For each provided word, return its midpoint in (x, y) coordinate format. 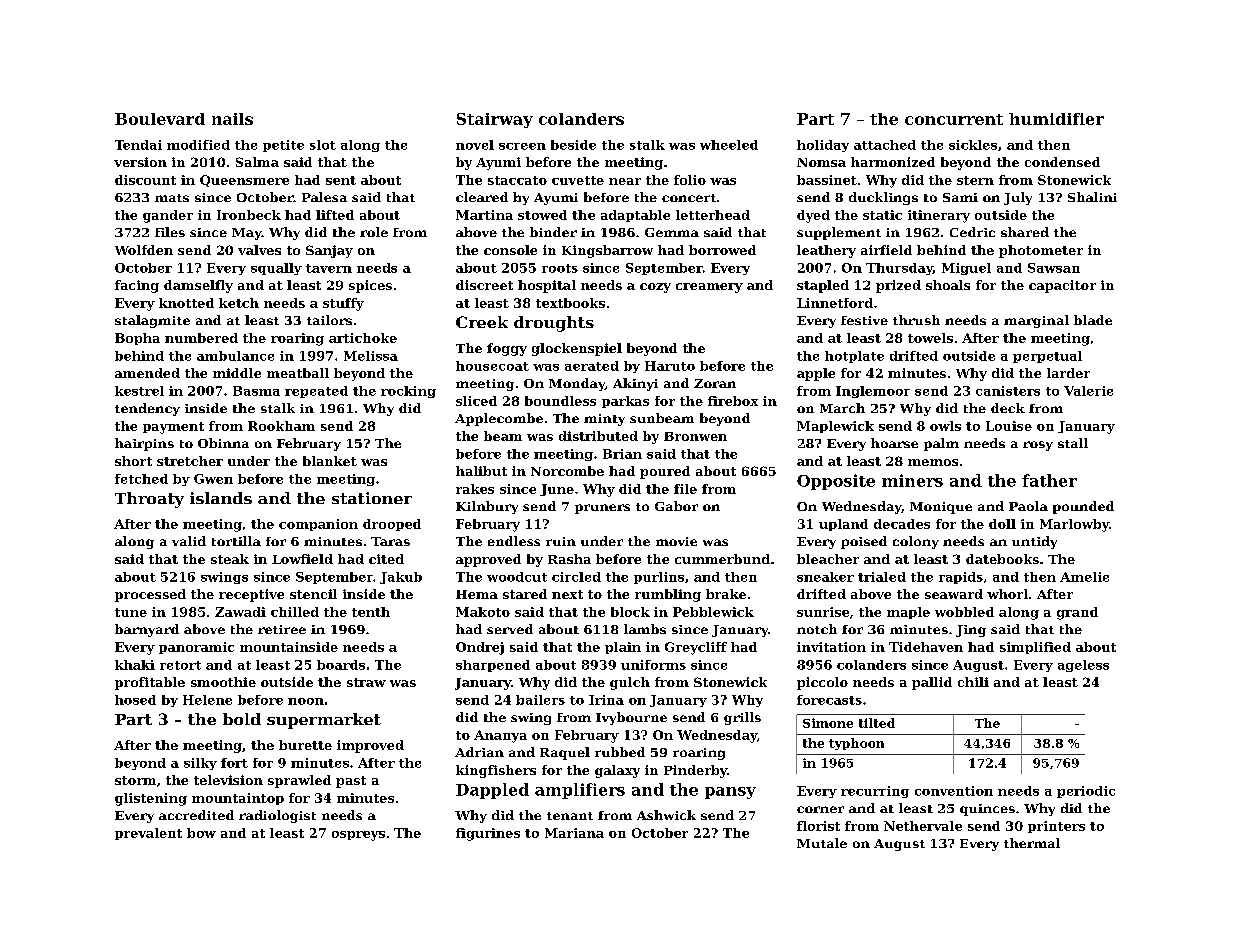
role (374, 232)
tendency (147, 409)
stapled (823, 286)
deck (1008, 408)
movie (676, 541)
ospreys (358, 836)
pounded (1083, 507)
